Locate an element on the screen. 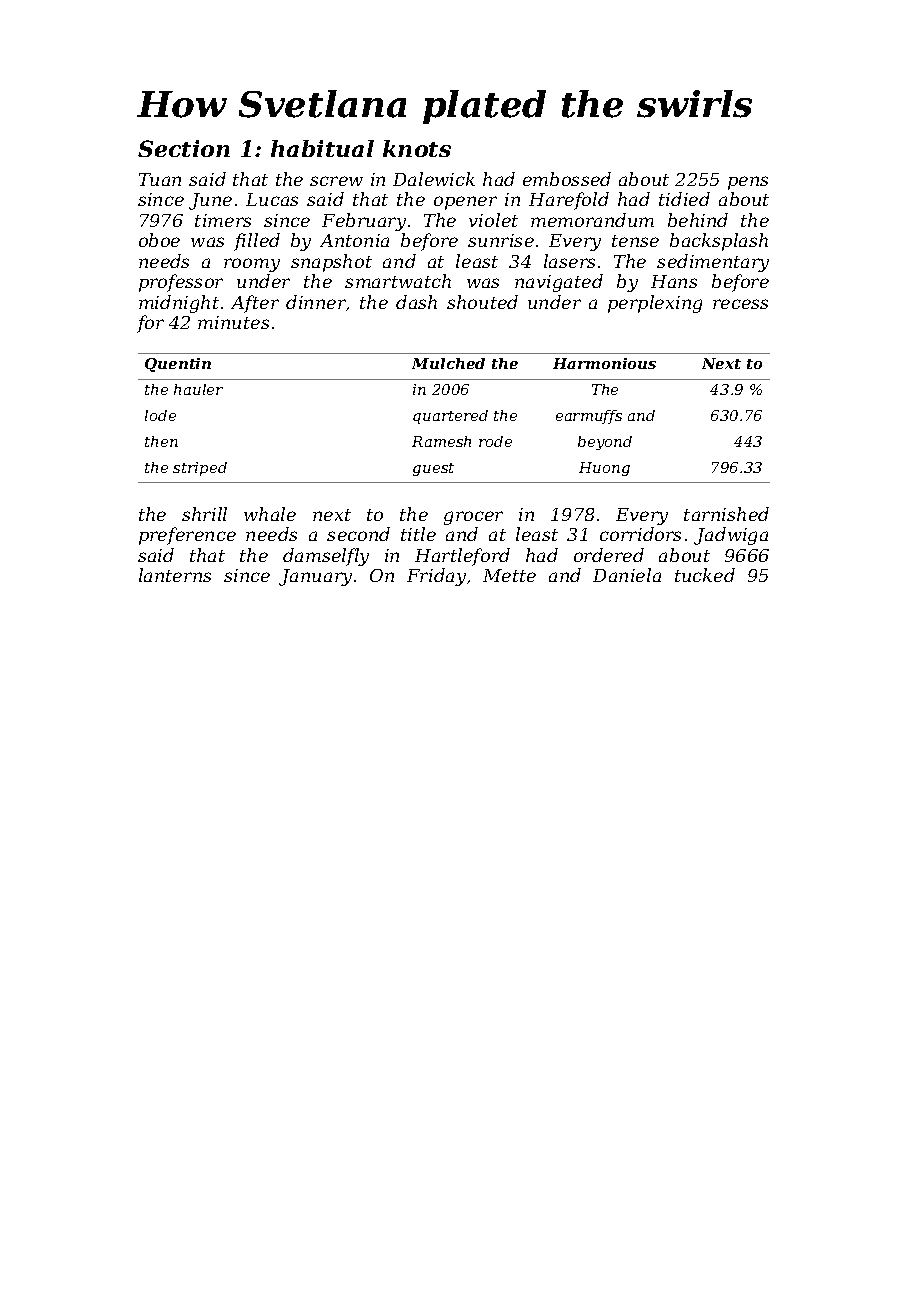 The height and width of the screenshot is (1316, 908). knots is located at coordinates (417, 148).
